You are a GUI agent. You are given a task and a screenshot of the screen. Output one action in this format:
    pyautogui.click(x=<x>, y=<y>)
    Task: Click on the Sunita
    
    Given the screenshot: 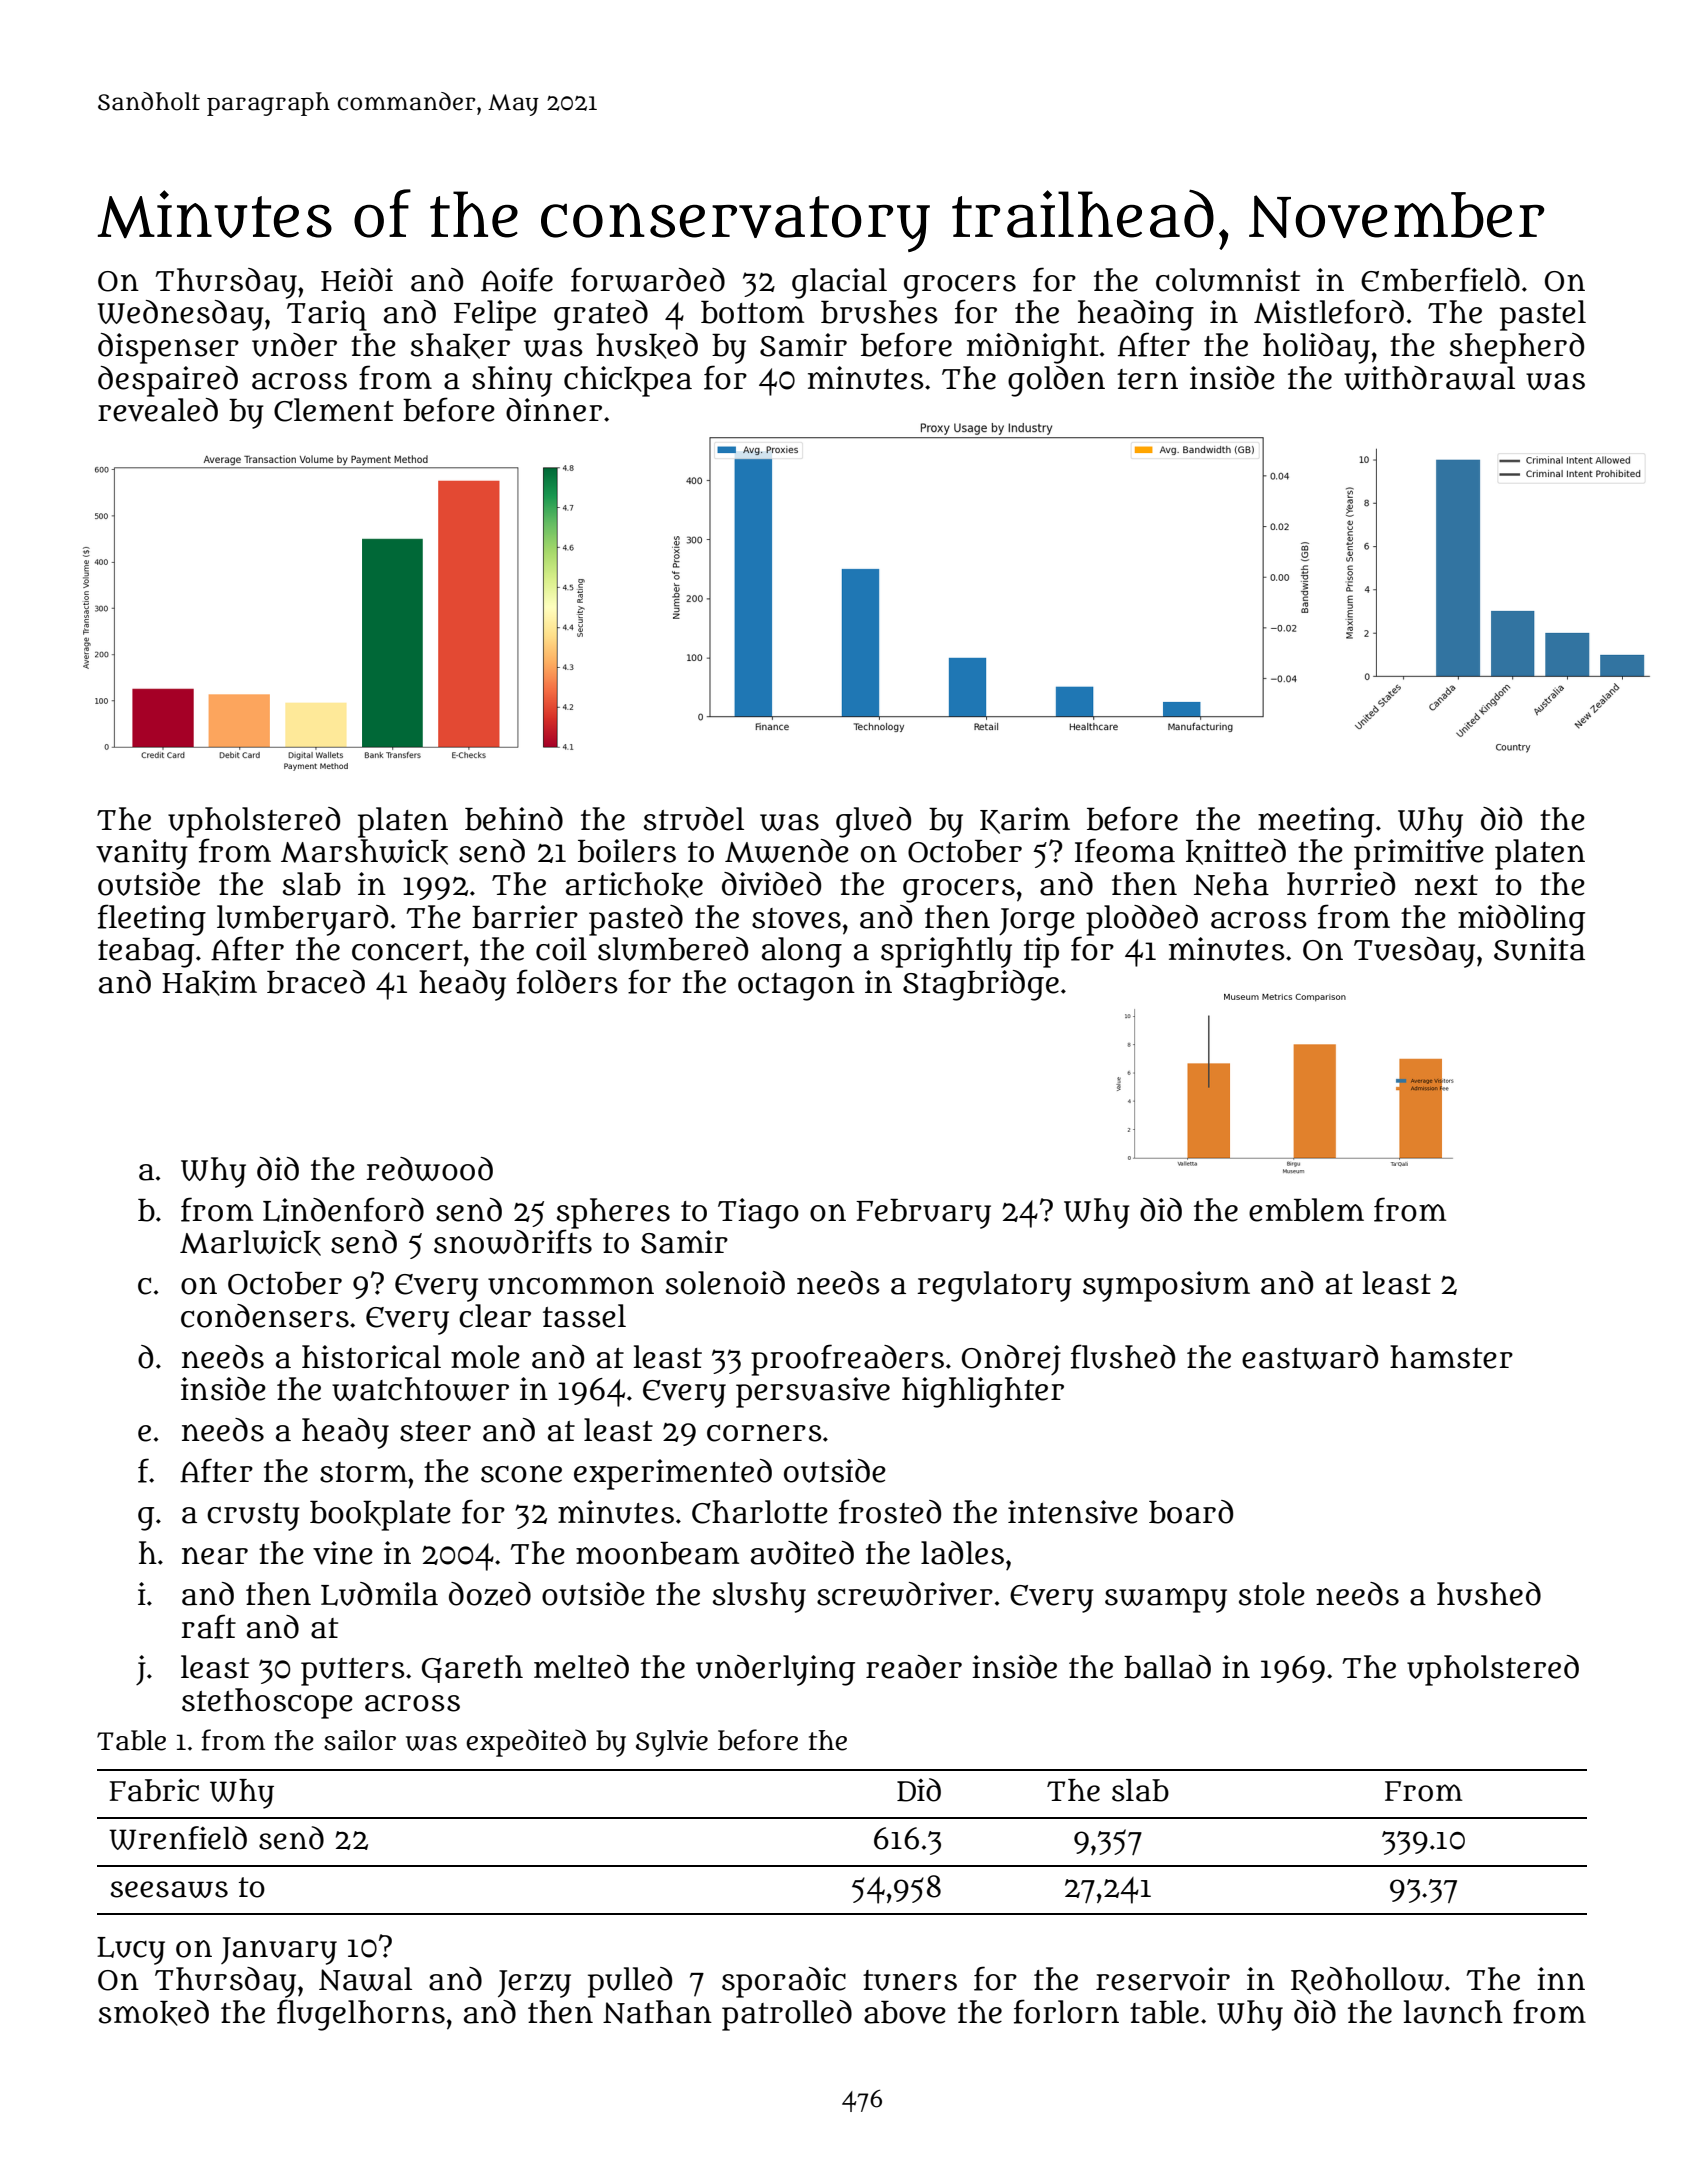 What is the action you would take?
    pyautogui.click(x=1539, y=949)
